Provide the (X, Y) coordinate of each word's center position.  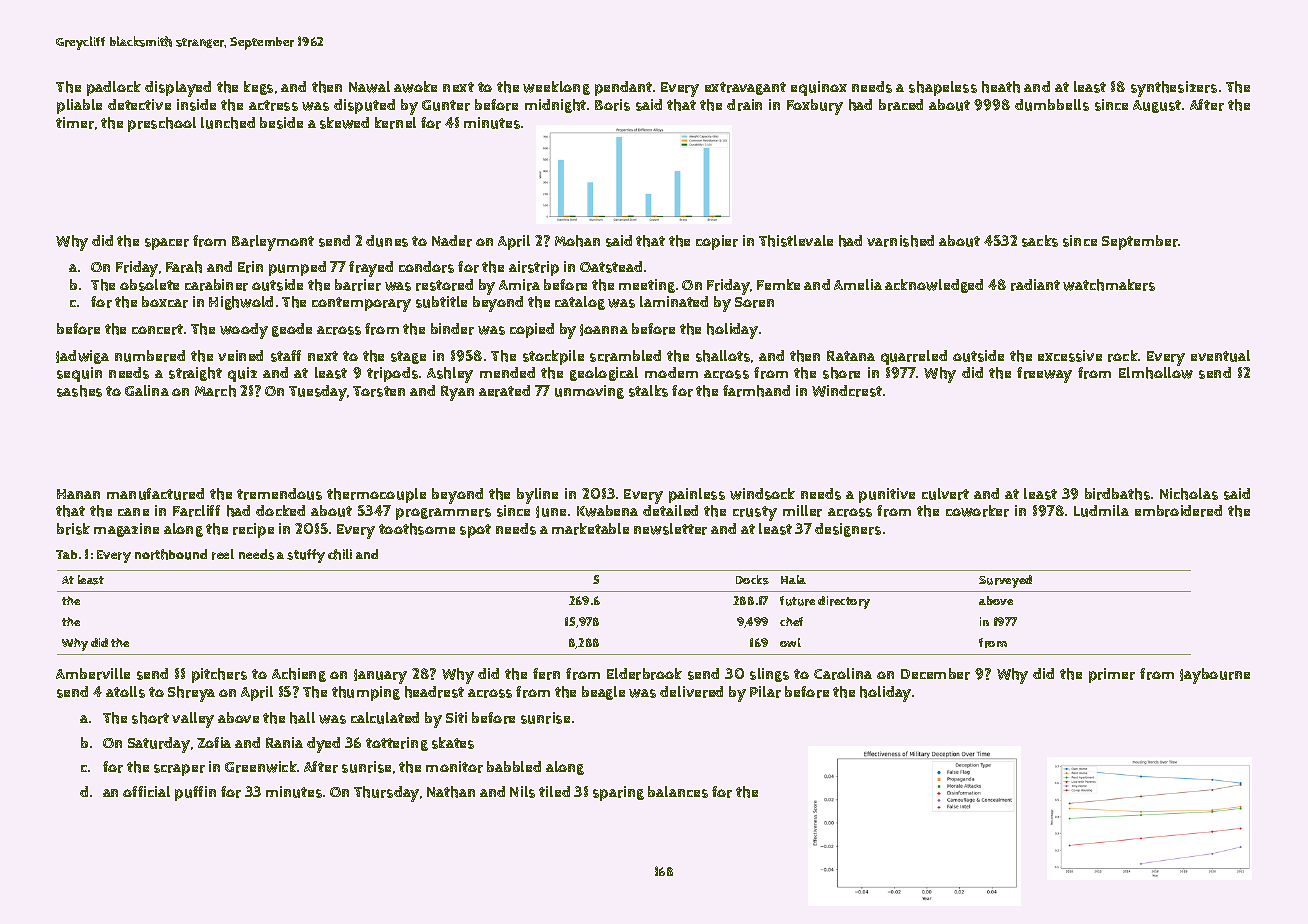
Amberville (93, 674)
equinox (819, 88)
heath (1001, 87)
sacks (1040, 241)
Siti (456, 717)
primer (1112, 675)
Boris (612, 105)
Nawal (369, 87)
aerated (504, 391)
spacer (167, 244)
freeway (1044, 375)
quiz (242, 374)
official (146, 791)
